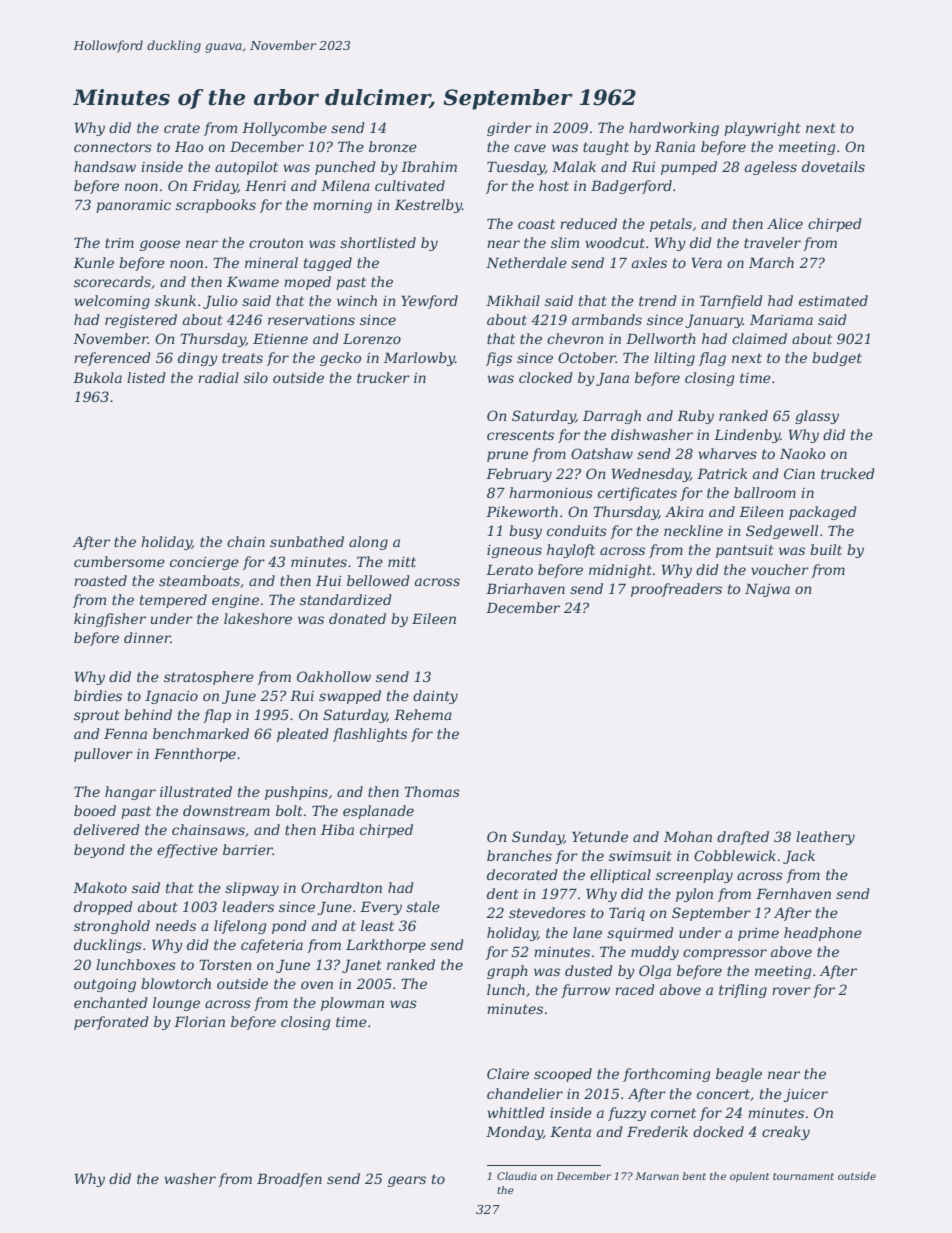 The width and height of the screenshot is (952, 1233). What do you see at coordinates (509, 129) in the screenshot?
I see `girder` at bounding box center [509, 129].
